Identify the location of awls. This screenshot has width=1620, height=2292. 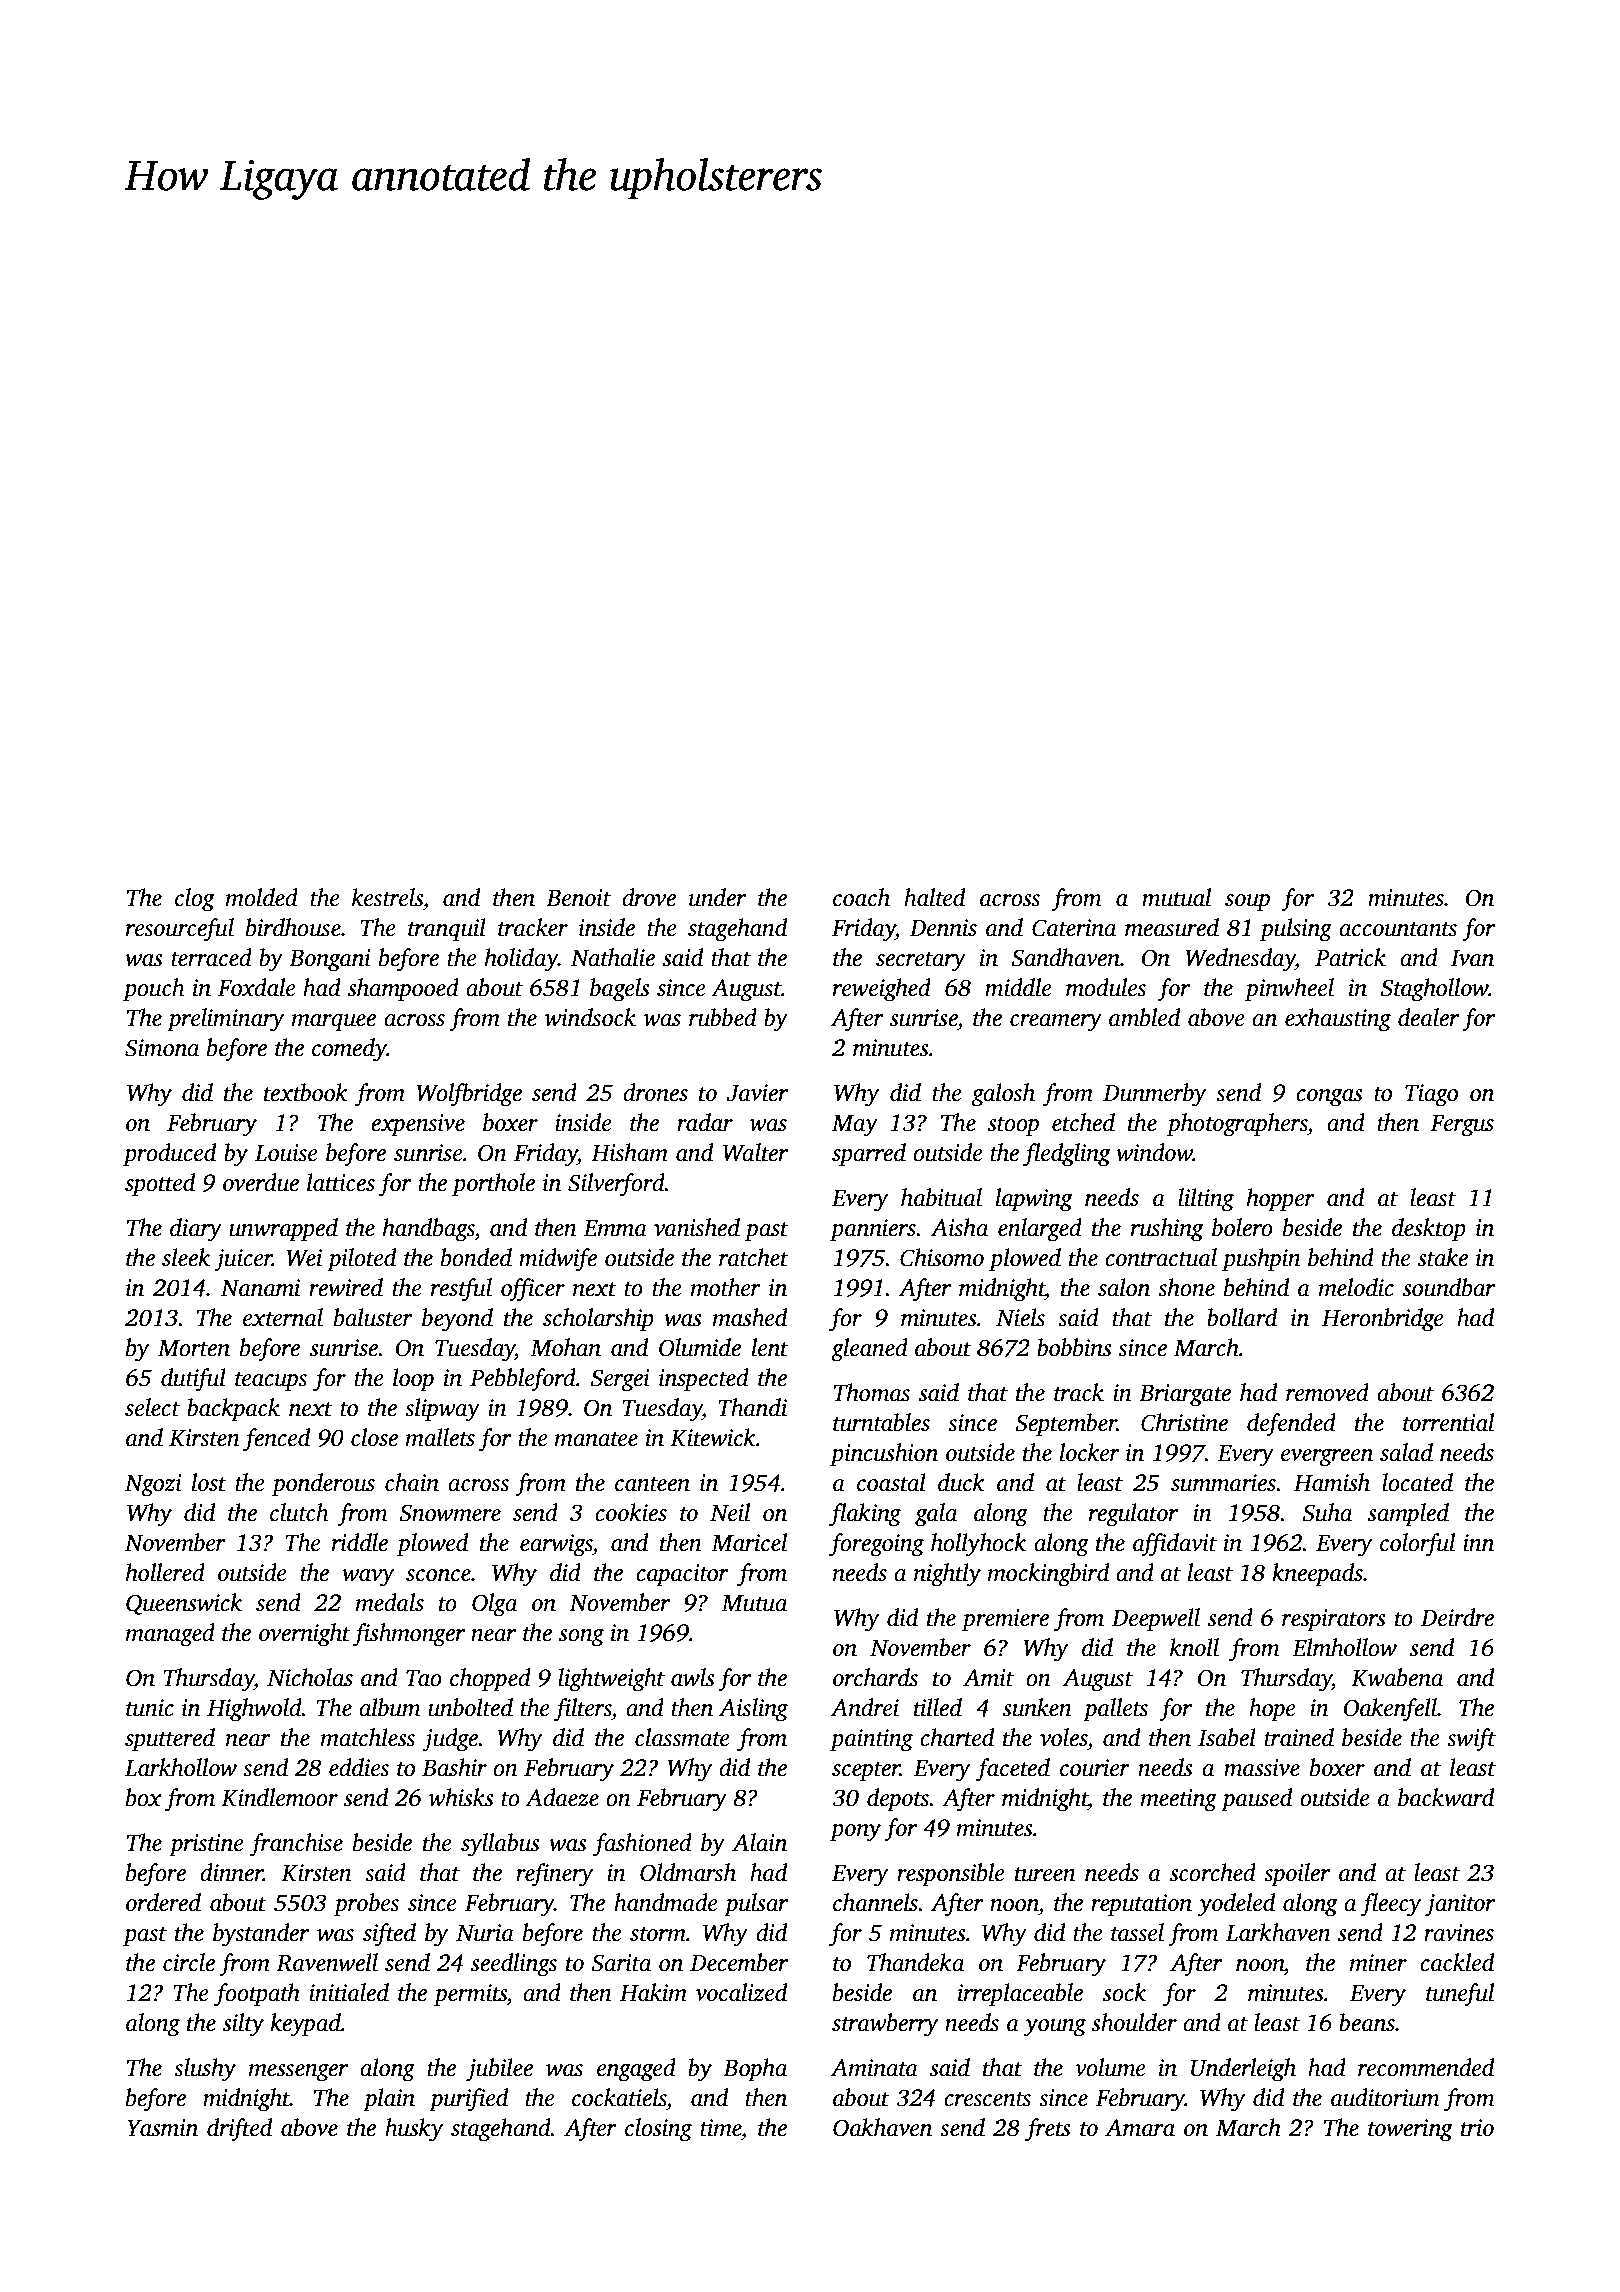
(693, 1677).
